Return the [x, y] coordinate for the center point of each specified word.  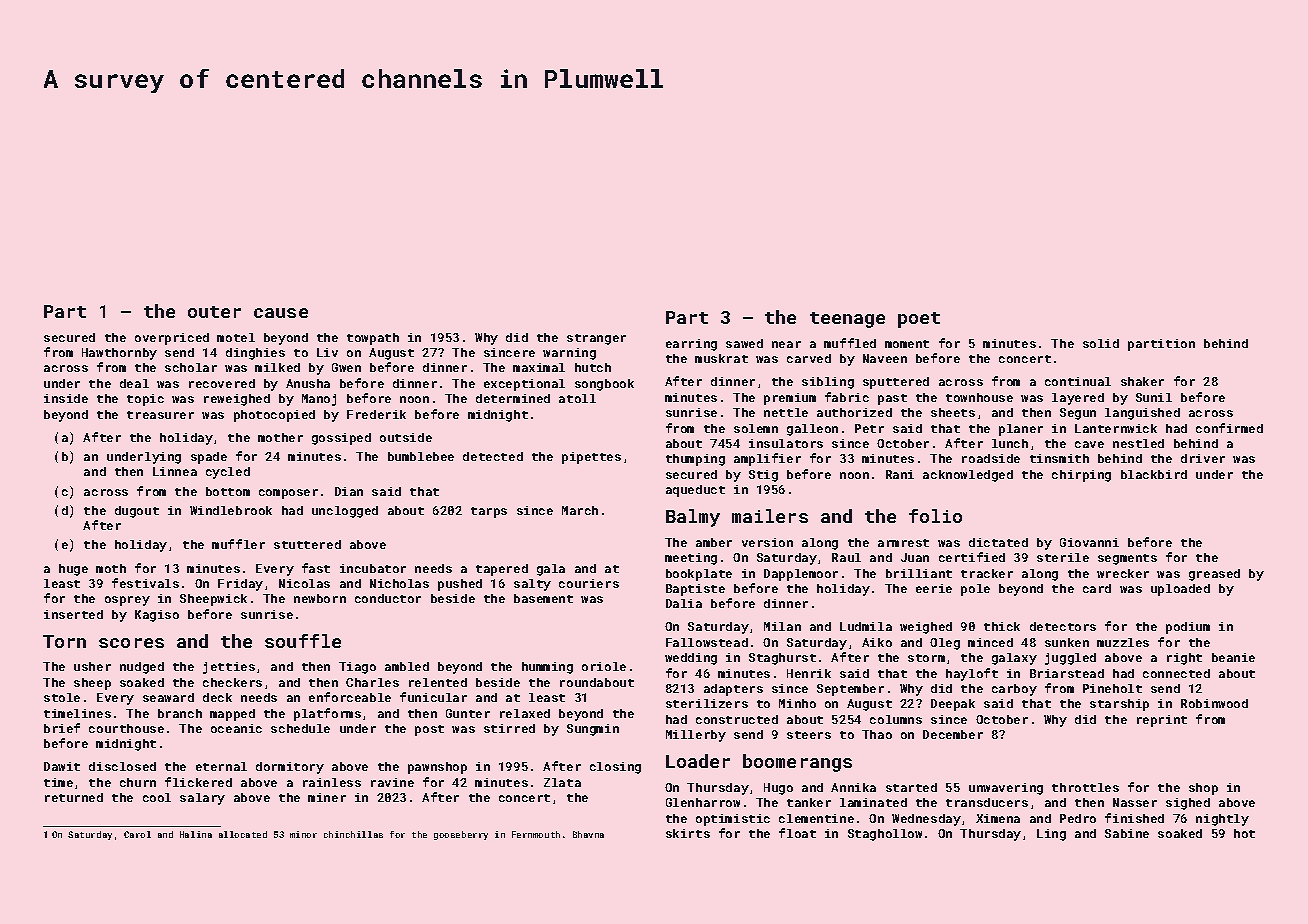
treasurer [160, 415]
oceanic [236, 728]
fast [316, 568]
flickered [198, 782]
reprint [1162, 721]
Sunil [1154, 397]
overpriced [172, 339]
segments [1127, 559]
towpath [373, 339]
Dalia [684, 603]
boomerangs [797, 763]
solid [1101, 343]
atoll [577, 398]
